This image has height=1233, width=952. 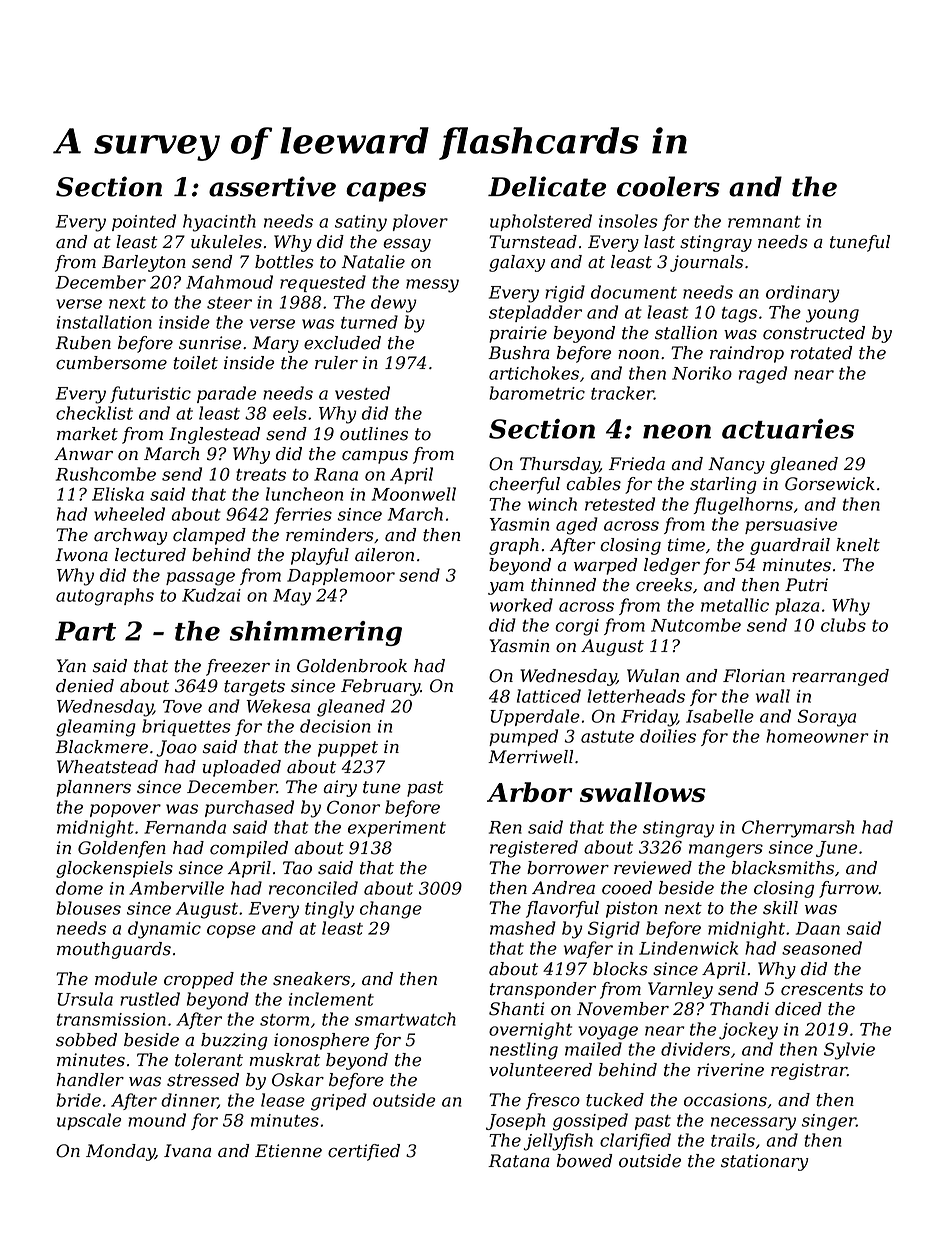 What do you see at coordinates (144, 222) in the image?
I see `pointed` at bounding box center [144, 222].
